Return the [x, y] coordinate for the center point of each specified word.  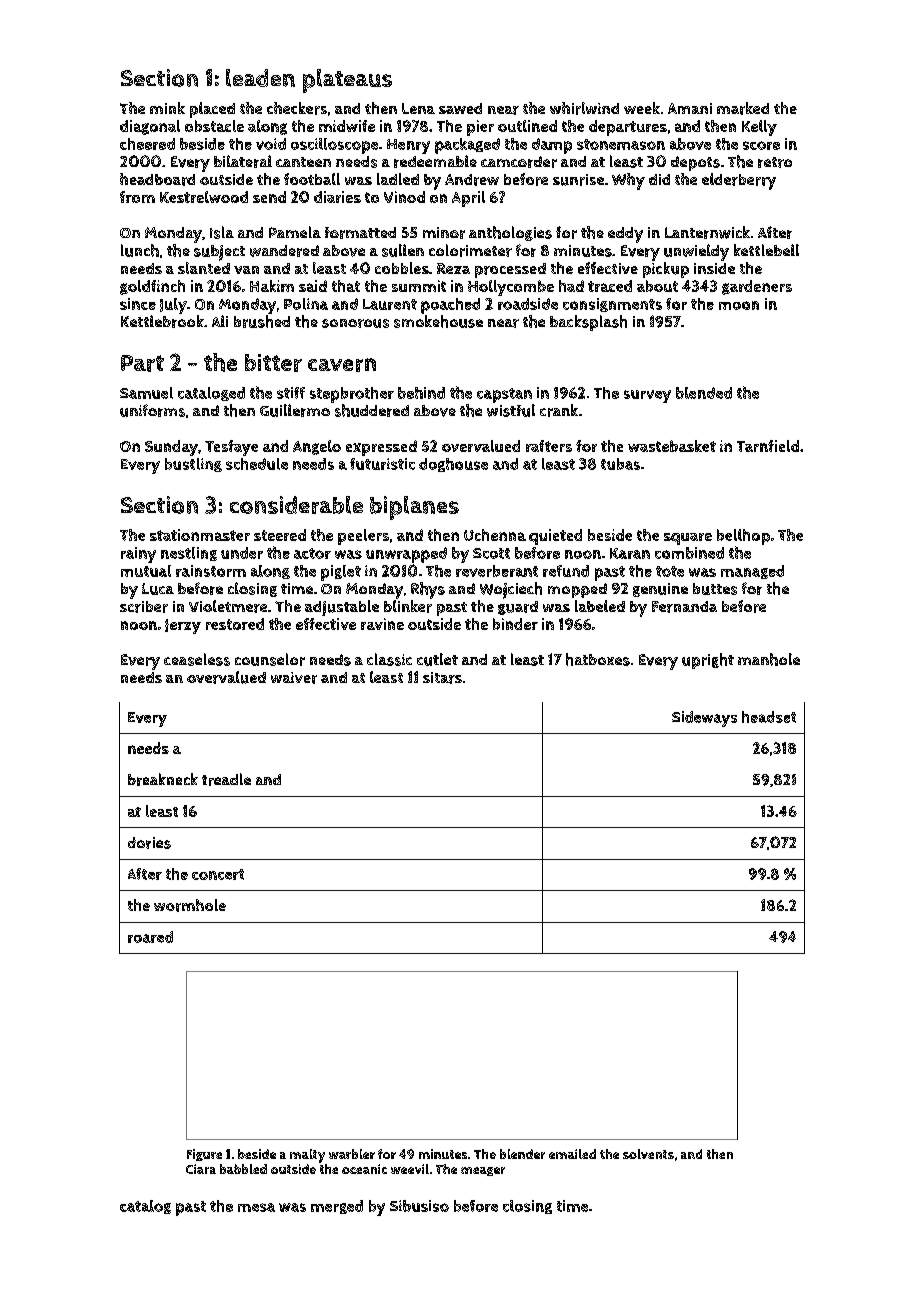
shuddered [372, 410]
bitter [273, 363]
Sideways [704, 719]
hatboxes [598, 659]
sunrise [578, 180]
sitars [442, 678]
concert [218, 874]
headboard [157, 179]
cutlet [437, 659]
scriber [144, 607]
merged [337, 1207]
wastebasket [672, 446]
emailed [572, 1154]
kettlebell [766, 250]
